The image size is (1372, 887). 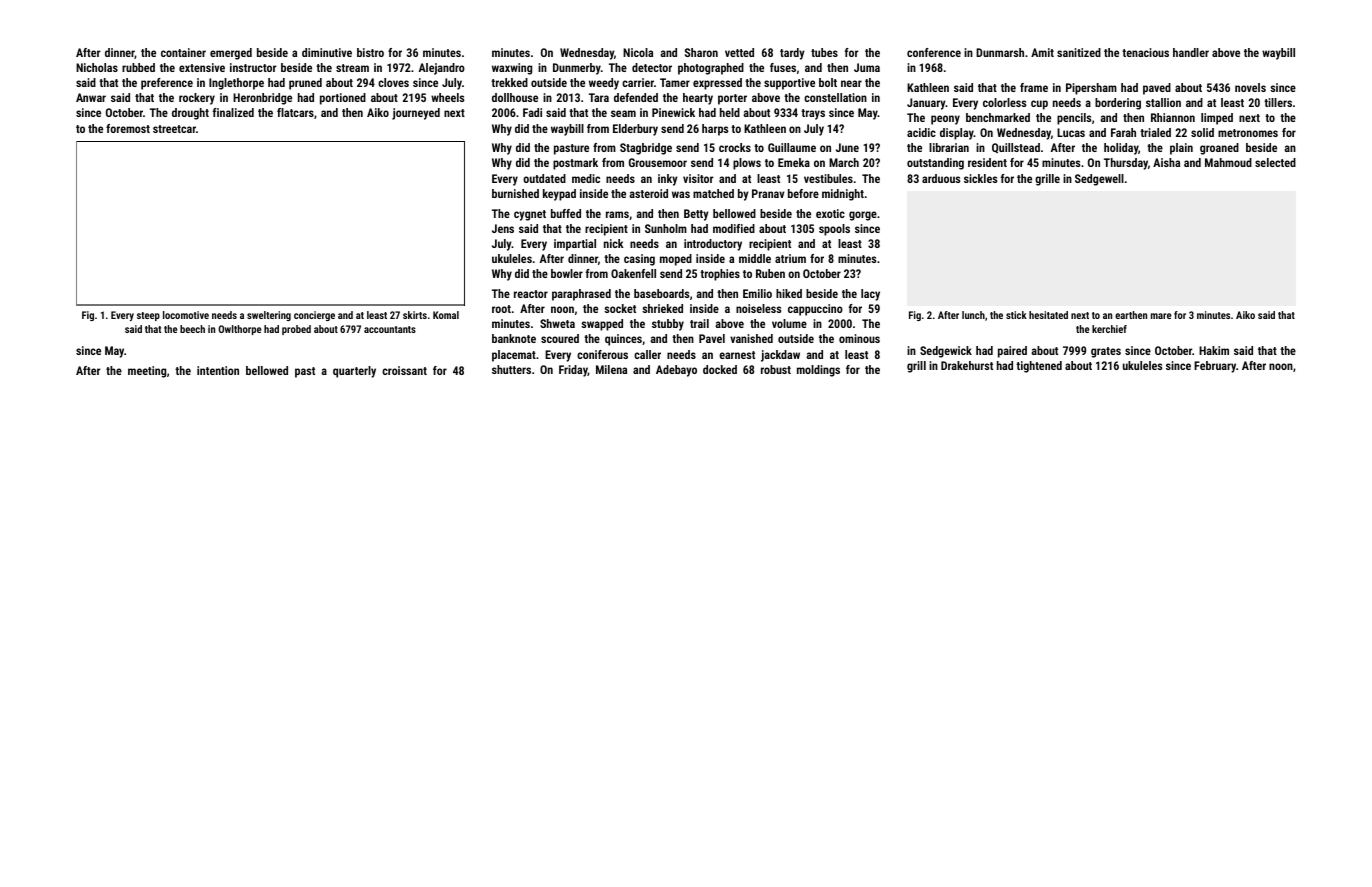 What do you see at coordinates (503, 228) in the document?
I see `Jens` at bounding box center [503, 228].
